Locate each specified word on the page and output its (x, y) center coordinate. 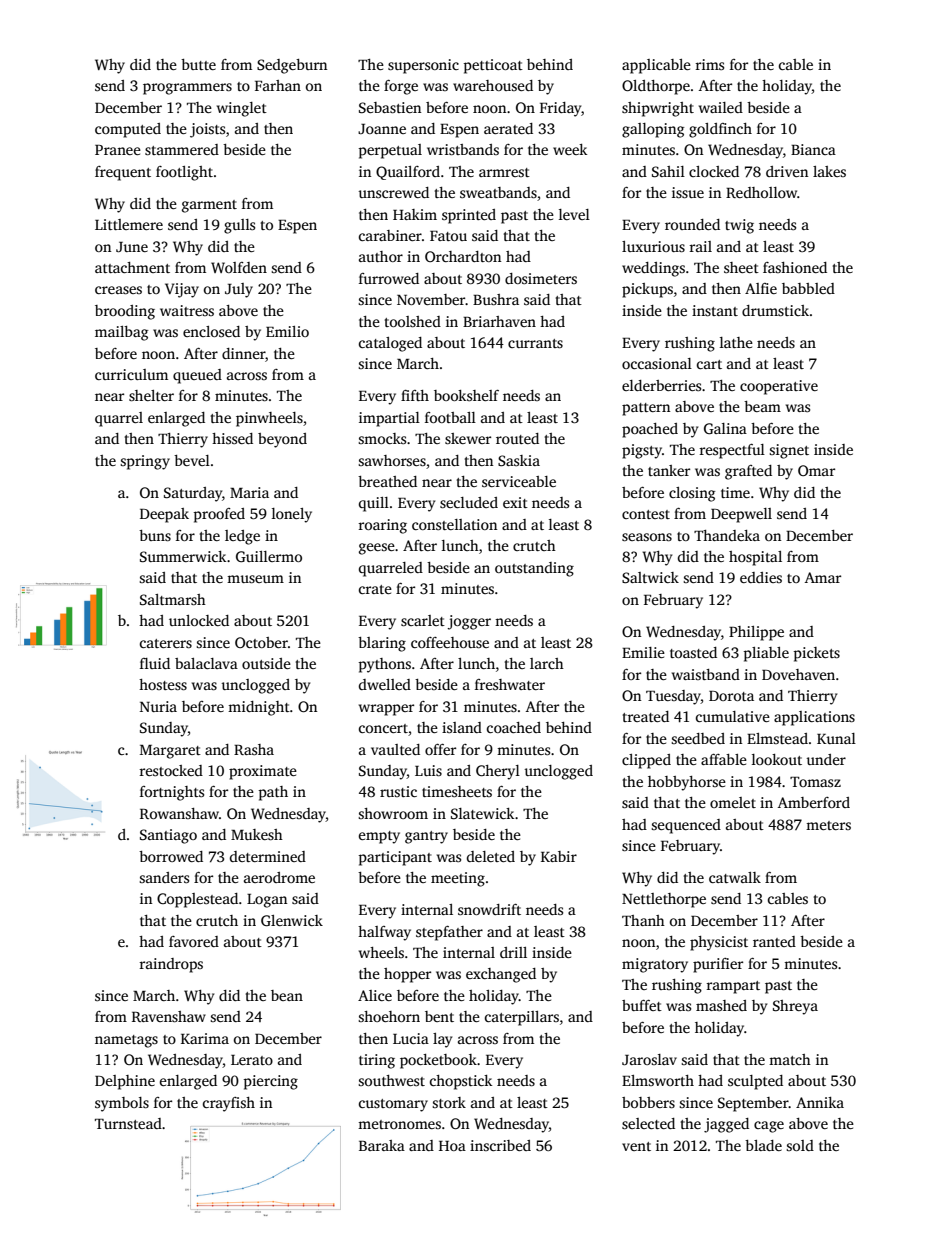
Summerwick (183, 556)
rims (709, 64)
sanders (164, 877)
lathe (736, 342)
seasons (647, 537)
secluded (469, 502)
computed (128, 130)
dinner (244, 353)
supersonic (423, 66)
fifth (415, 395)
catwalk (735, 877)
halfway (384, 933)
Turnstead (128, 1123)
